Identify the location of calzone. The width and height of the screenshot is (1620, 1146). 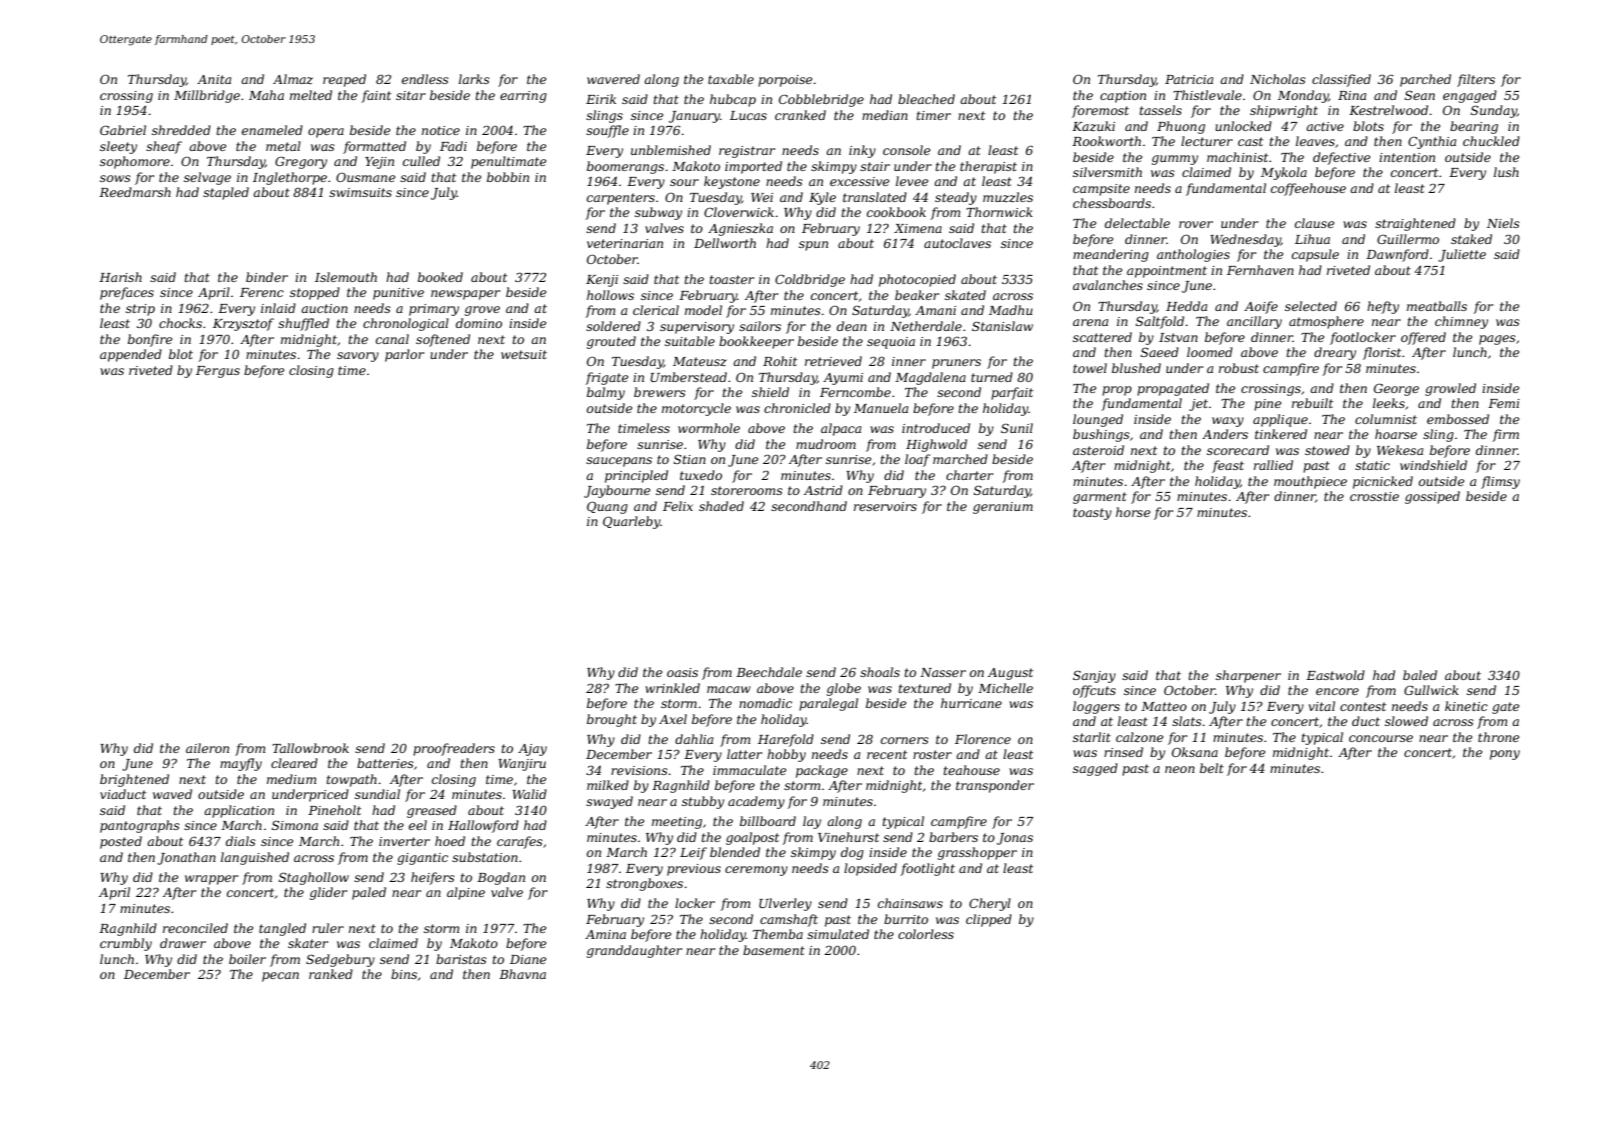
(1139, 737).
